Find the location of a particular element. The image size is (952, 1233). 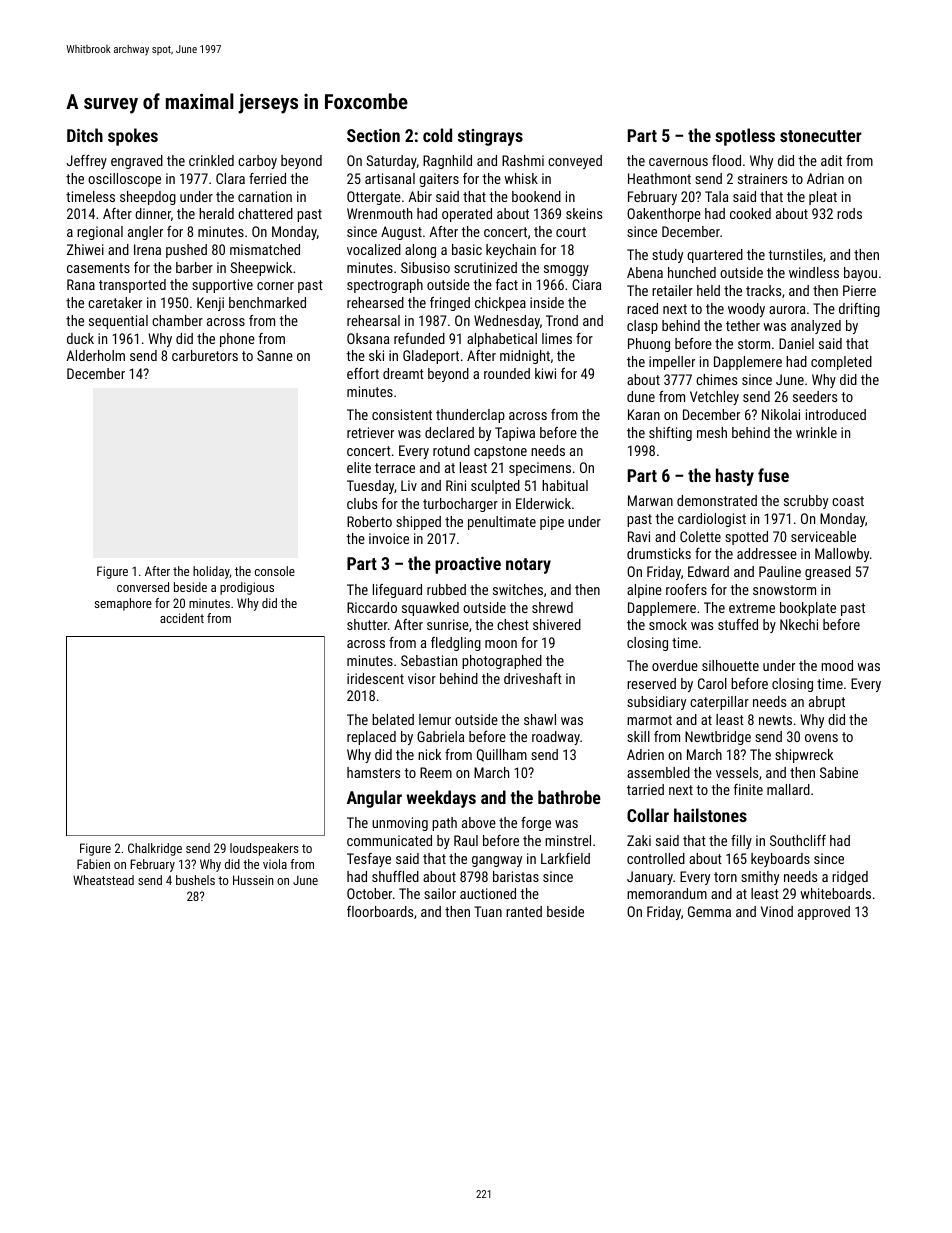

rounded is located at coordinates (507, 373).
